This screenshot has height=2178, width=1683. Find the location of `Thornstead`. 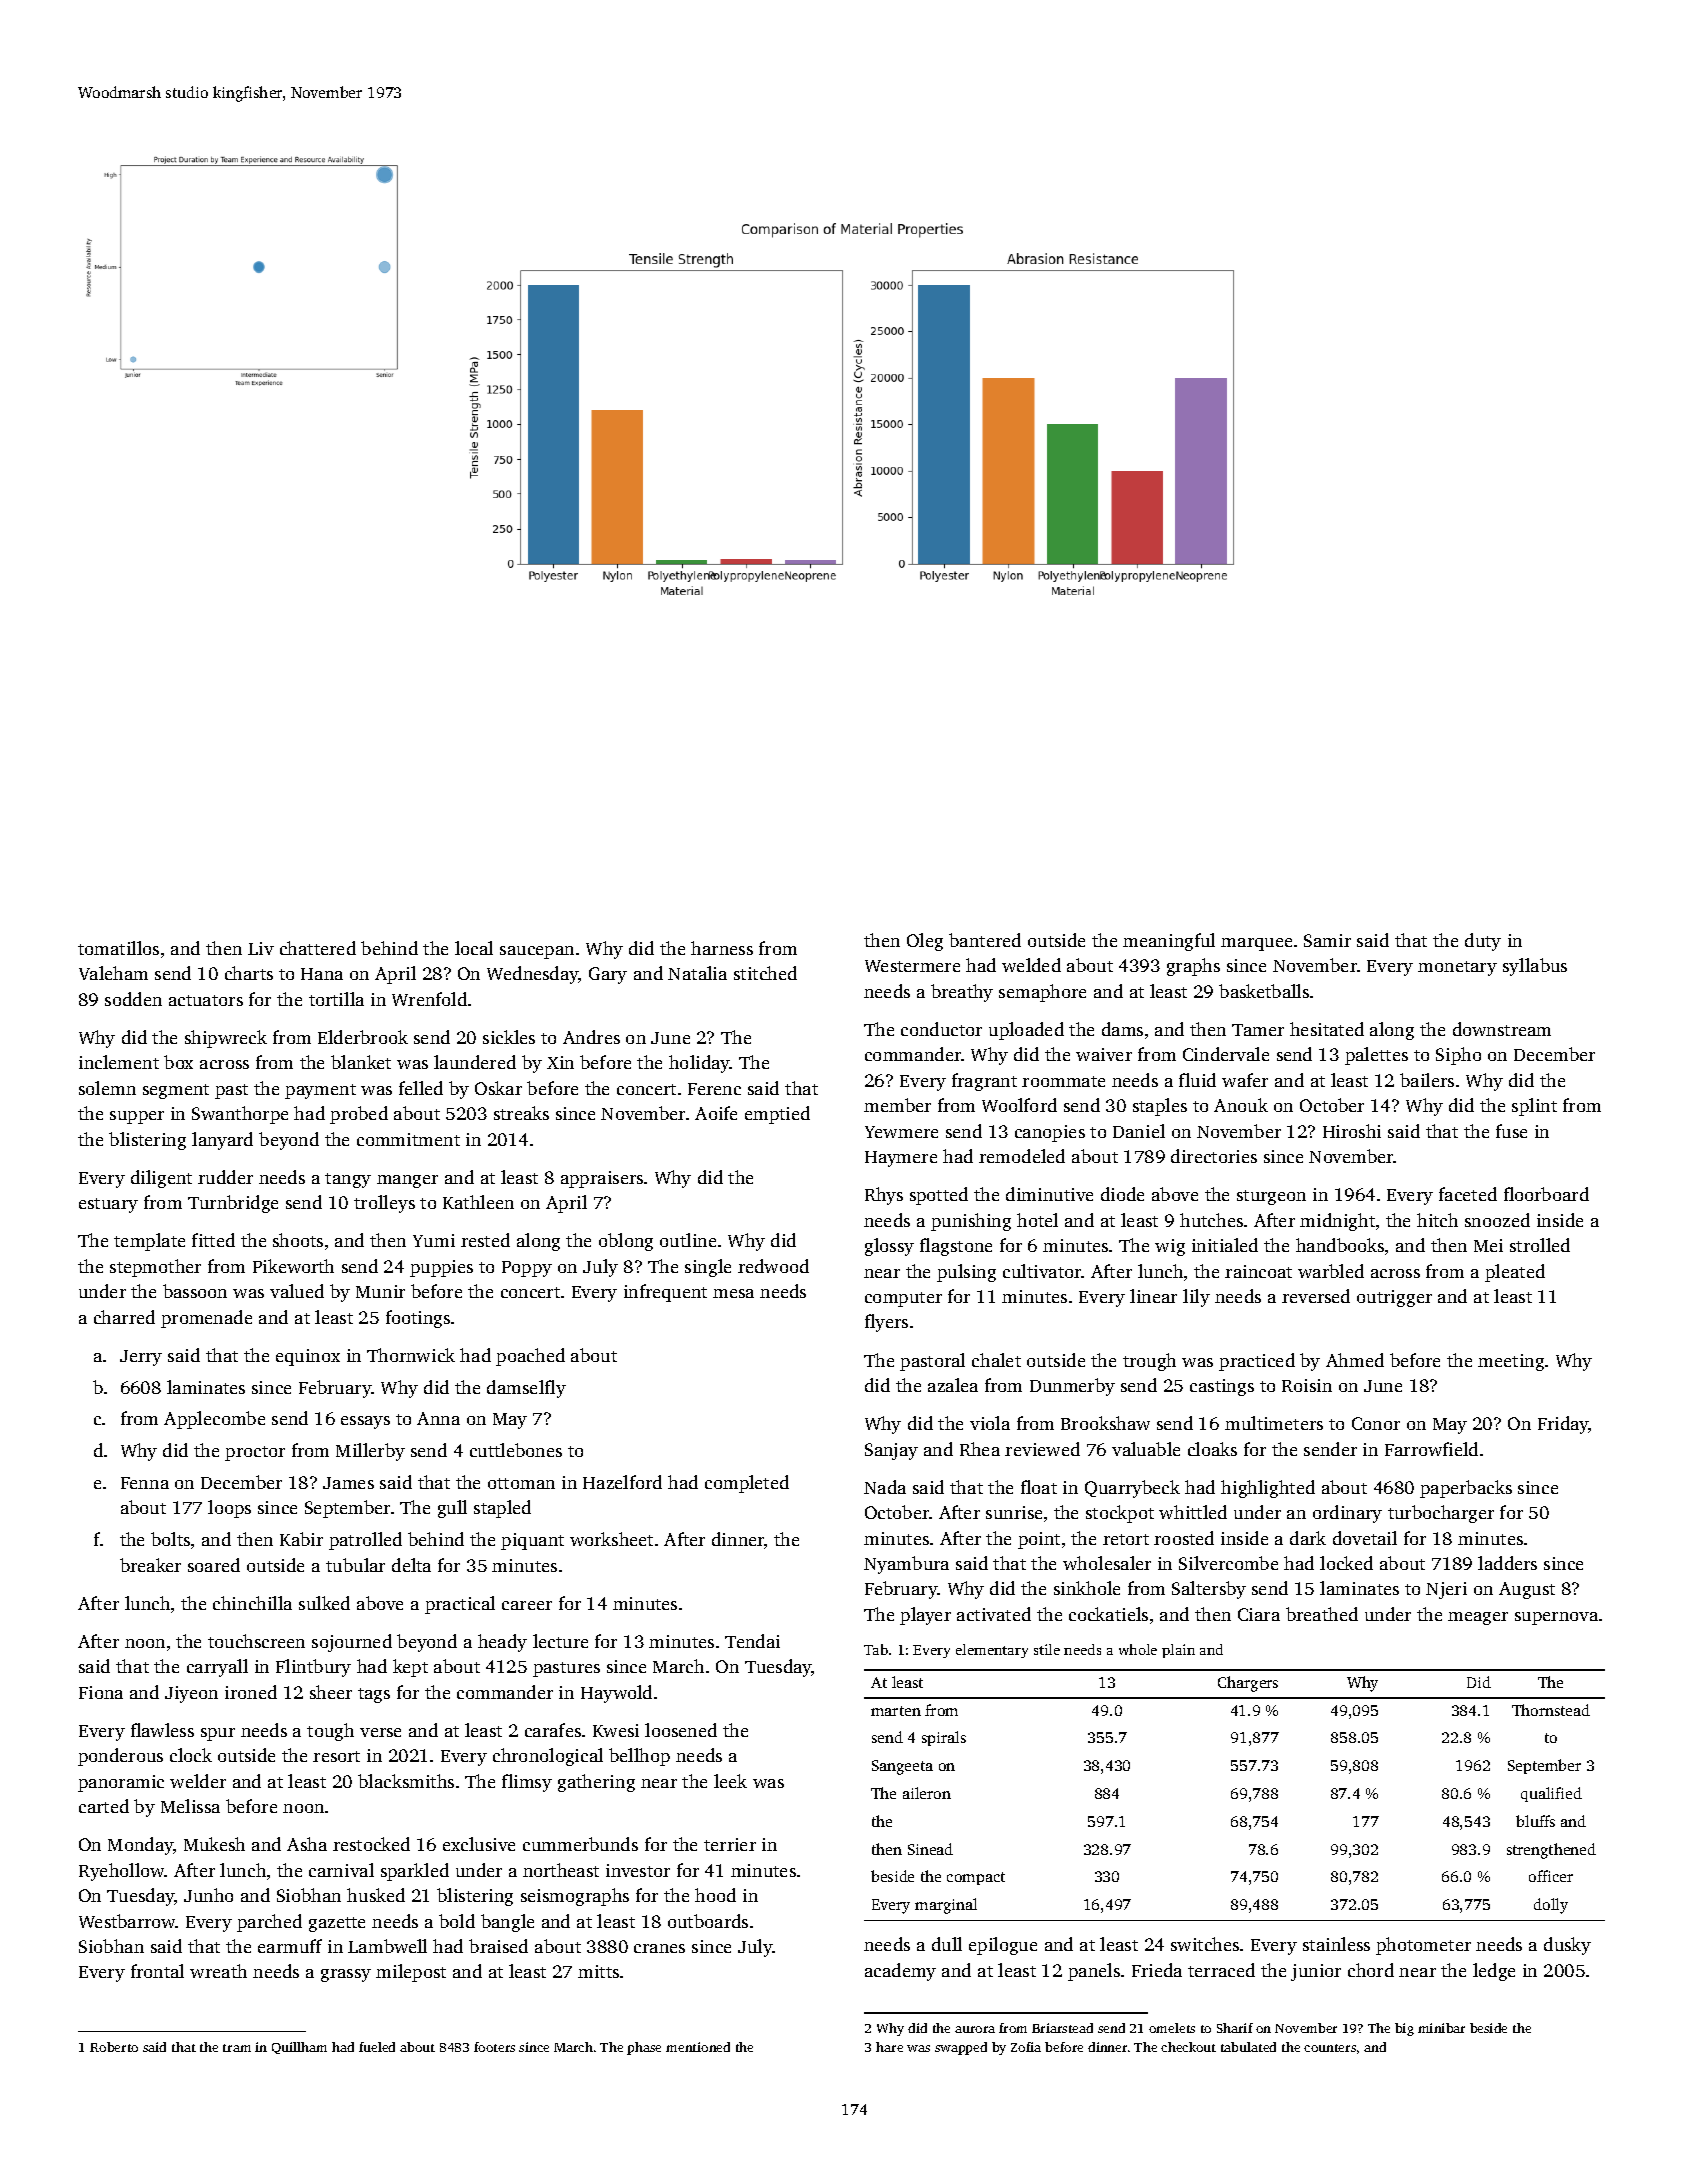

Thornstead is located at coordinates (1551, 1710).
